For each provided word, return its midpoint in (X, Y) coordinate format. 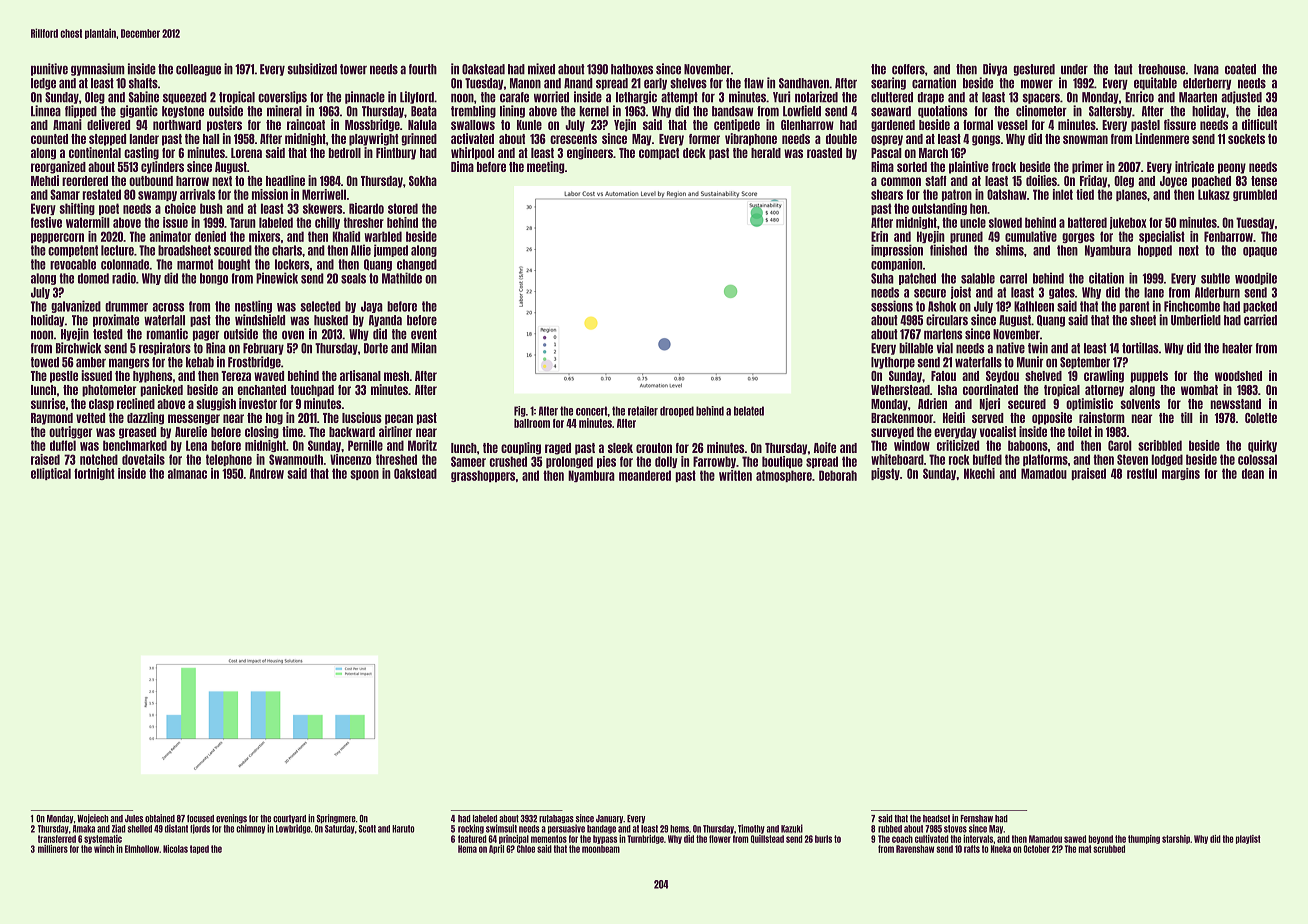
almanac (187, 473)
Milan (424, 348)
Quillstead (767, 839)
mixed (541, 69)
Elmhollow (142, 849)
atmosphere (784, 476)
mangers (129, 363)
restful (1142, 473)
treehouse (1161, 69)
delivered (108, 124)
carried (1260, 320)
